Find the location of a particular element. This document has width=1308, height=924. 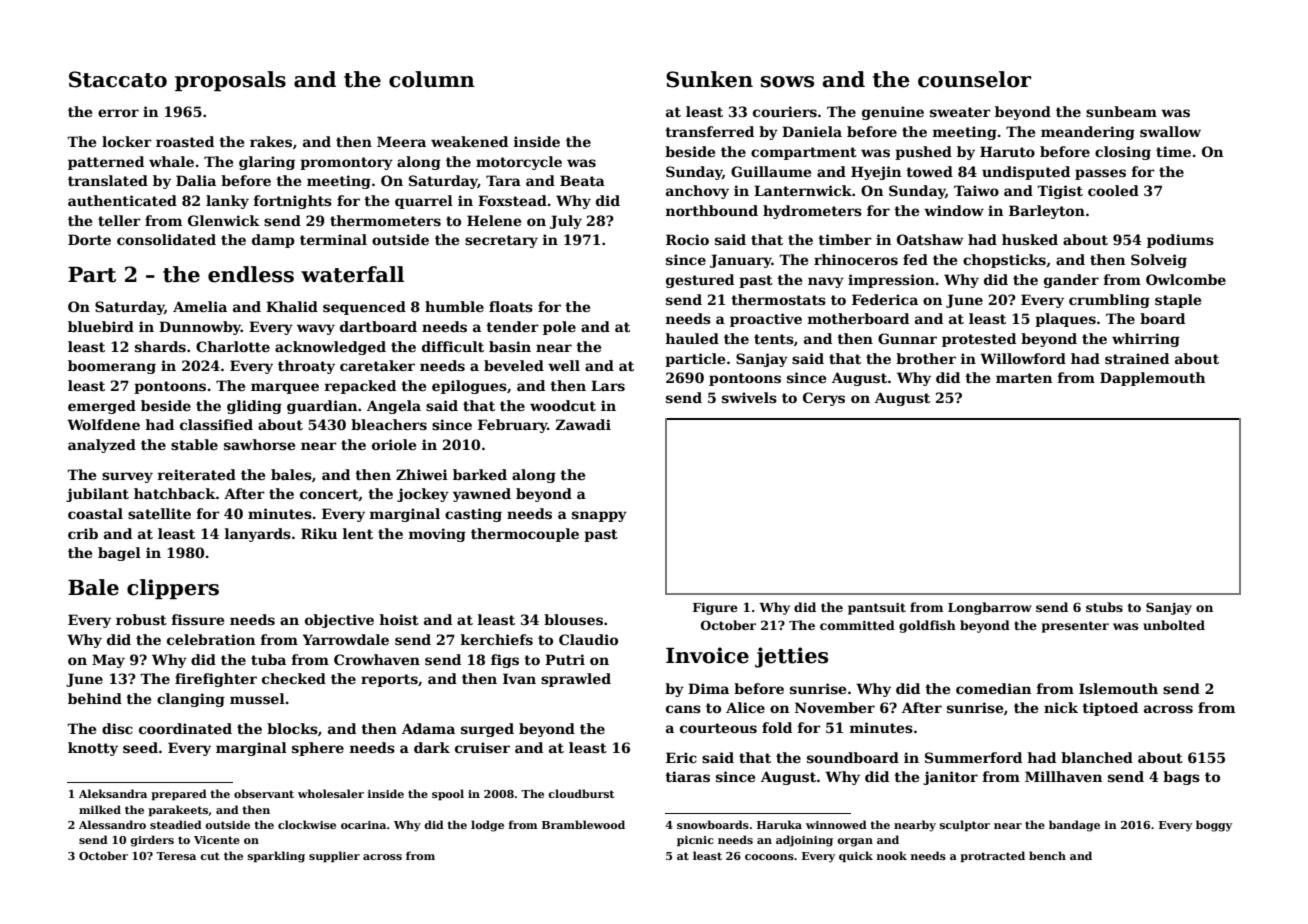

sunbeam is located at coordinates (1121, 111).
